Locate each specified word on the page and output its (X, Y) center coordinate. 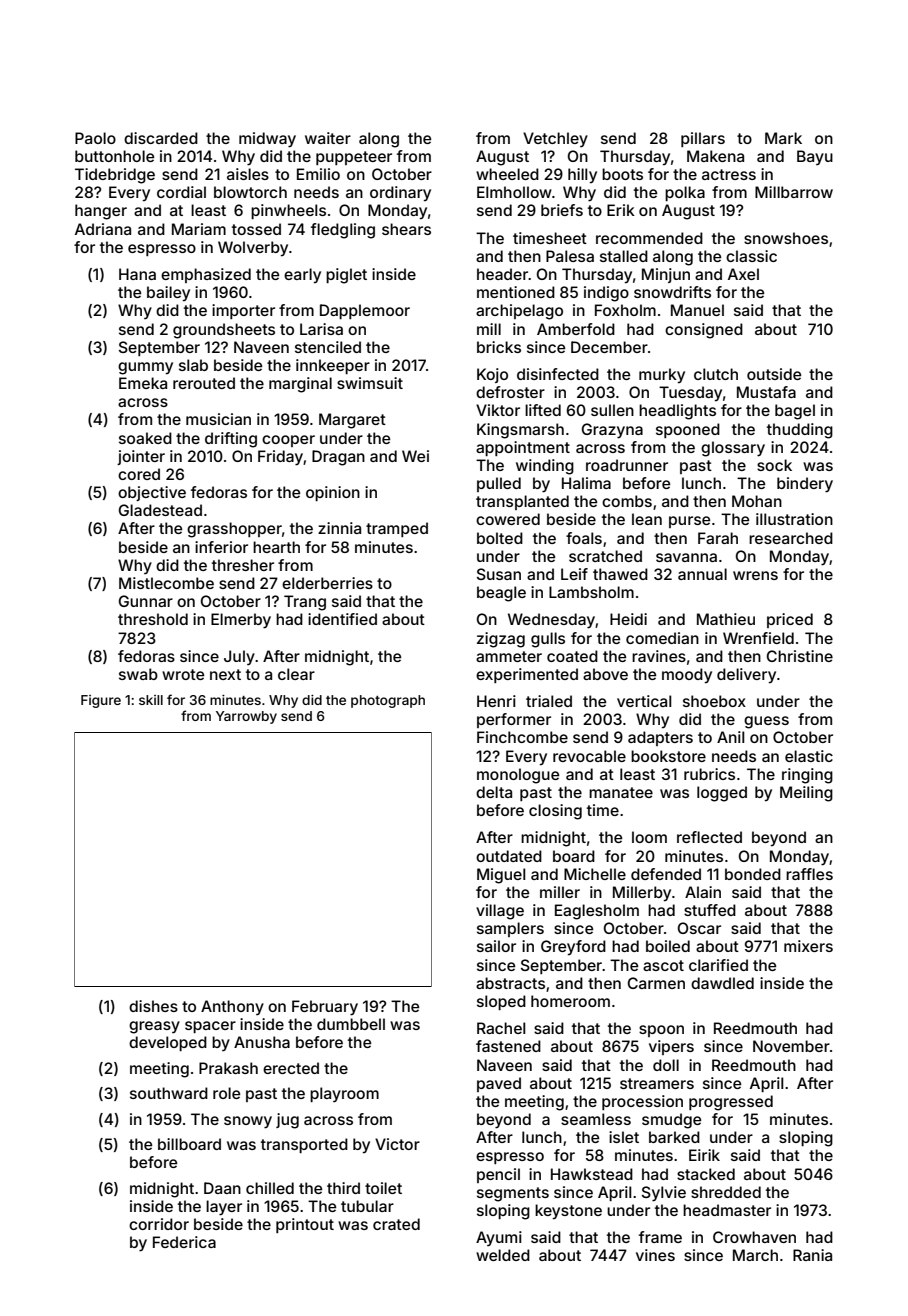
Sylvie (664, 1194)
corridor (159, 1224)
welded (503, 1255)
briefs (562, 210)
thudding (800, 431)
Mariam (199, 229)
